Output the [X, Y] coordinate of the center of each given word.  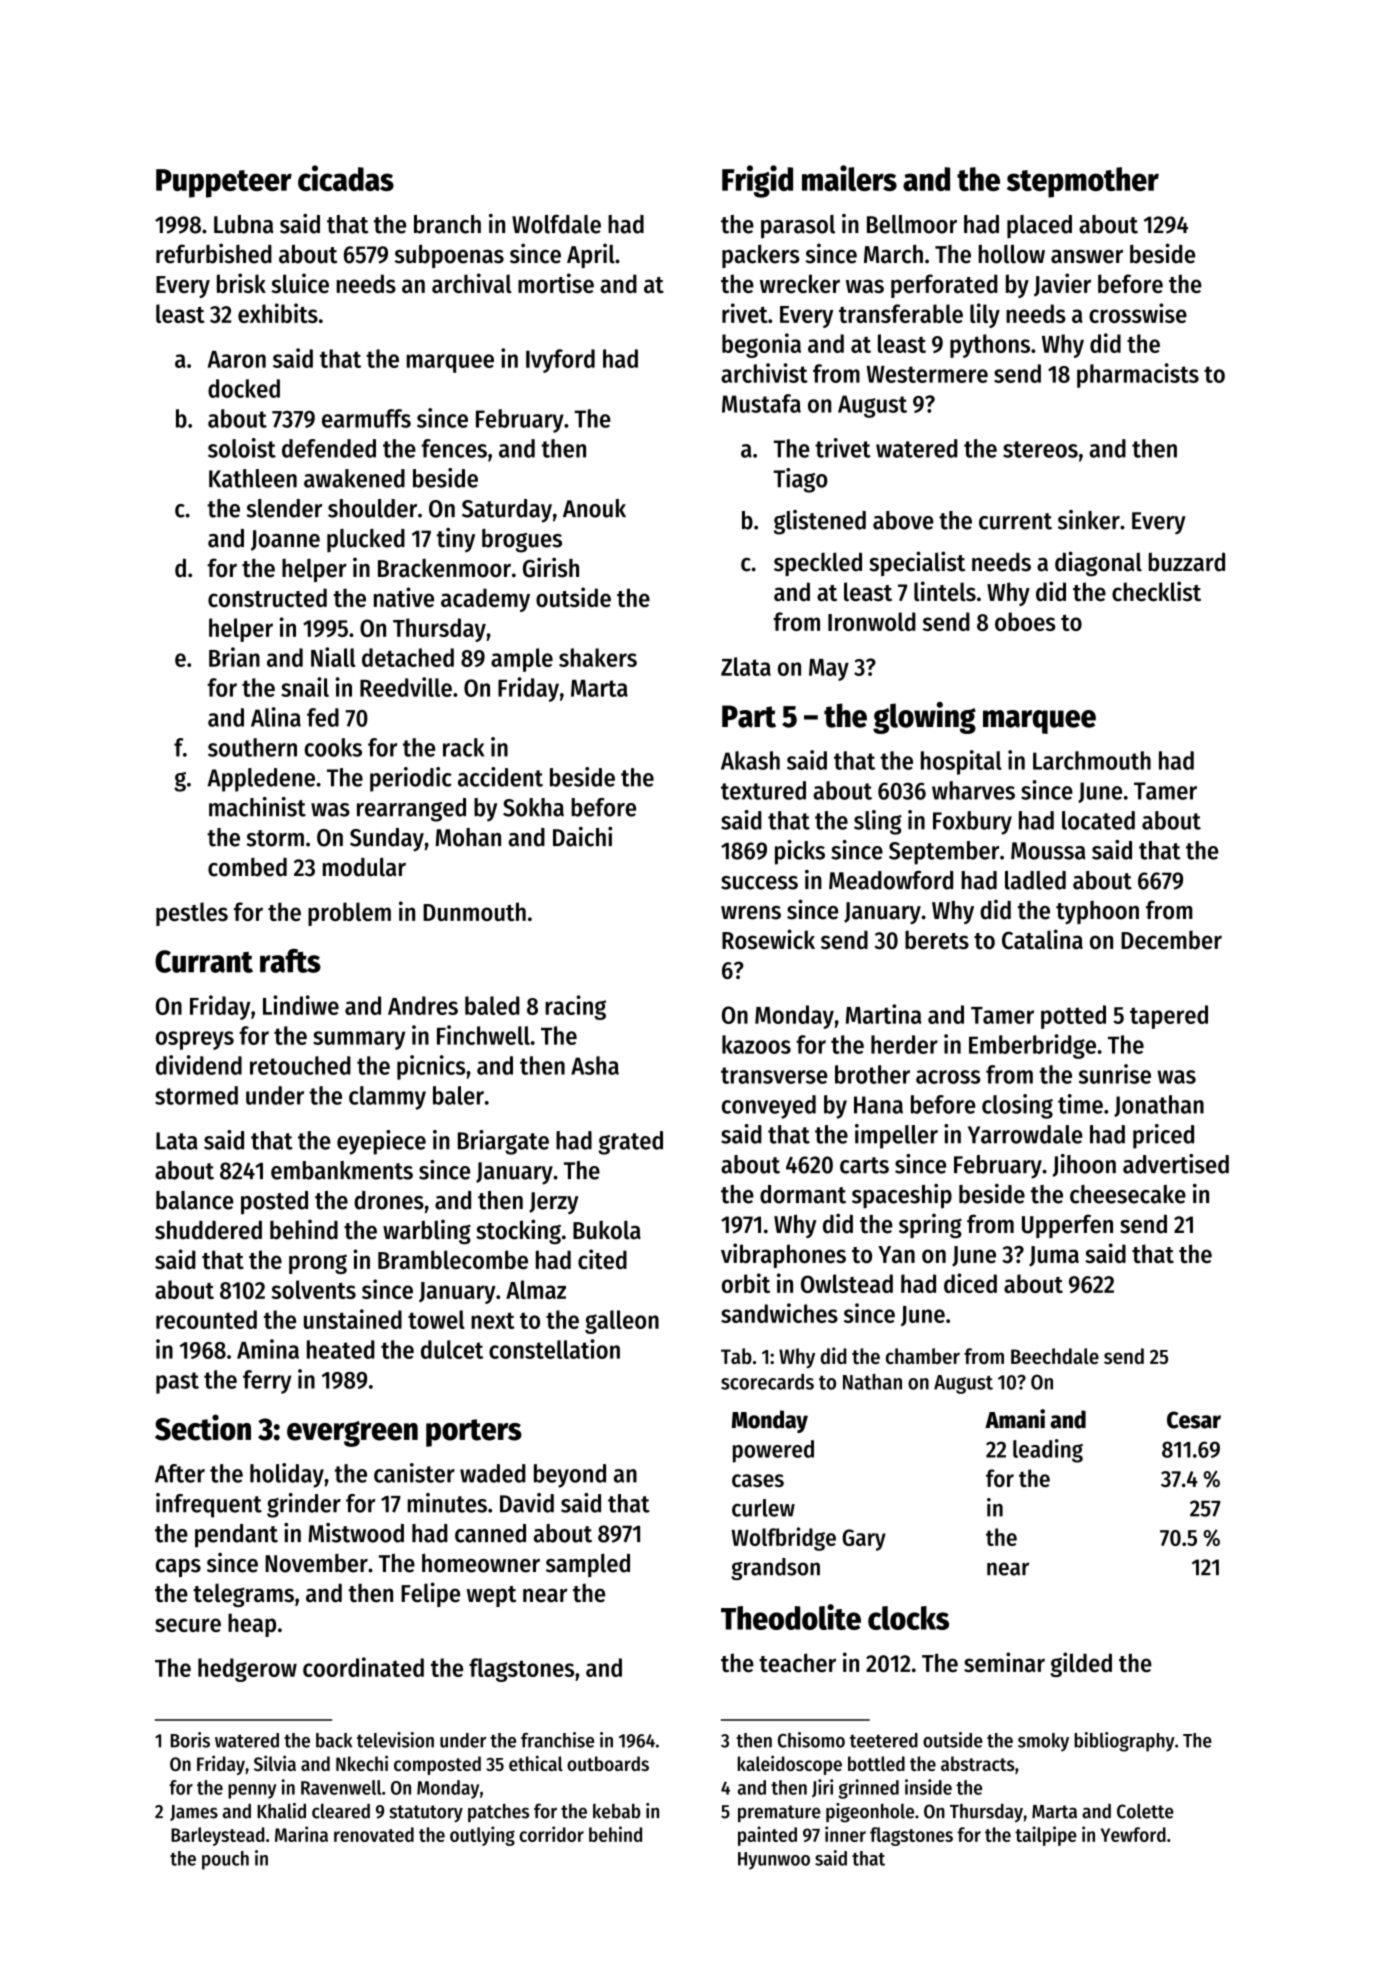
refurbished [214, 253]
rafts [290, 961]
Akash [750, 760]
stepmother [1083, 182]
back [334, 1740]
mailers [849, 178]
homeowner [481, 1563]
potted [1073, 1017]
